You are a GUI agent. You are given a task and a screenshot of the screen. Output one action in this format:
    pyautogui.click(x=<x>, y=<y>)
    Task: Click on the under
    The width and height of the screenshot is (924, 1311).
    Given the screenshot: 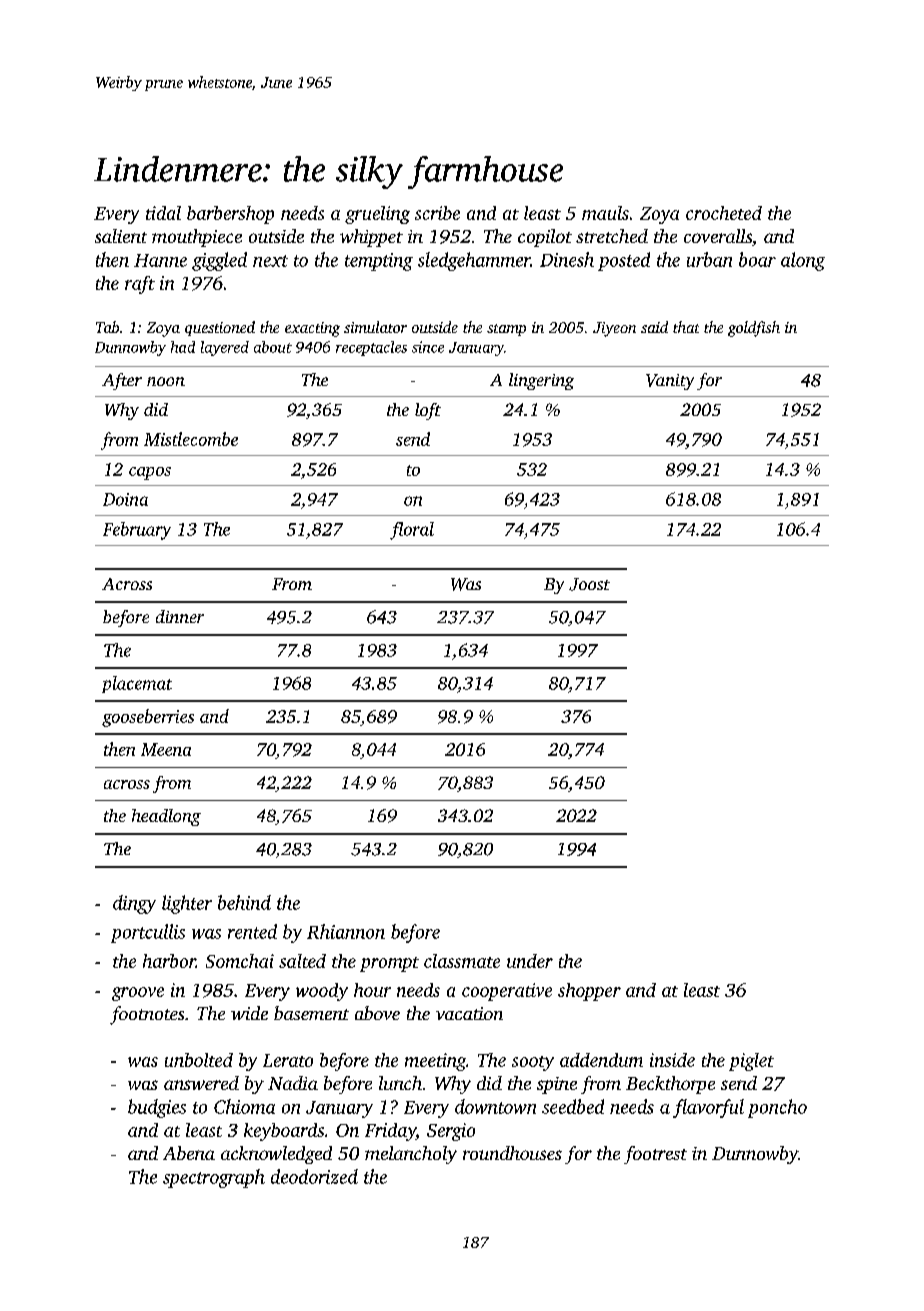 What is the action you would take?
    pyautogui.click(x=530, y=961)
